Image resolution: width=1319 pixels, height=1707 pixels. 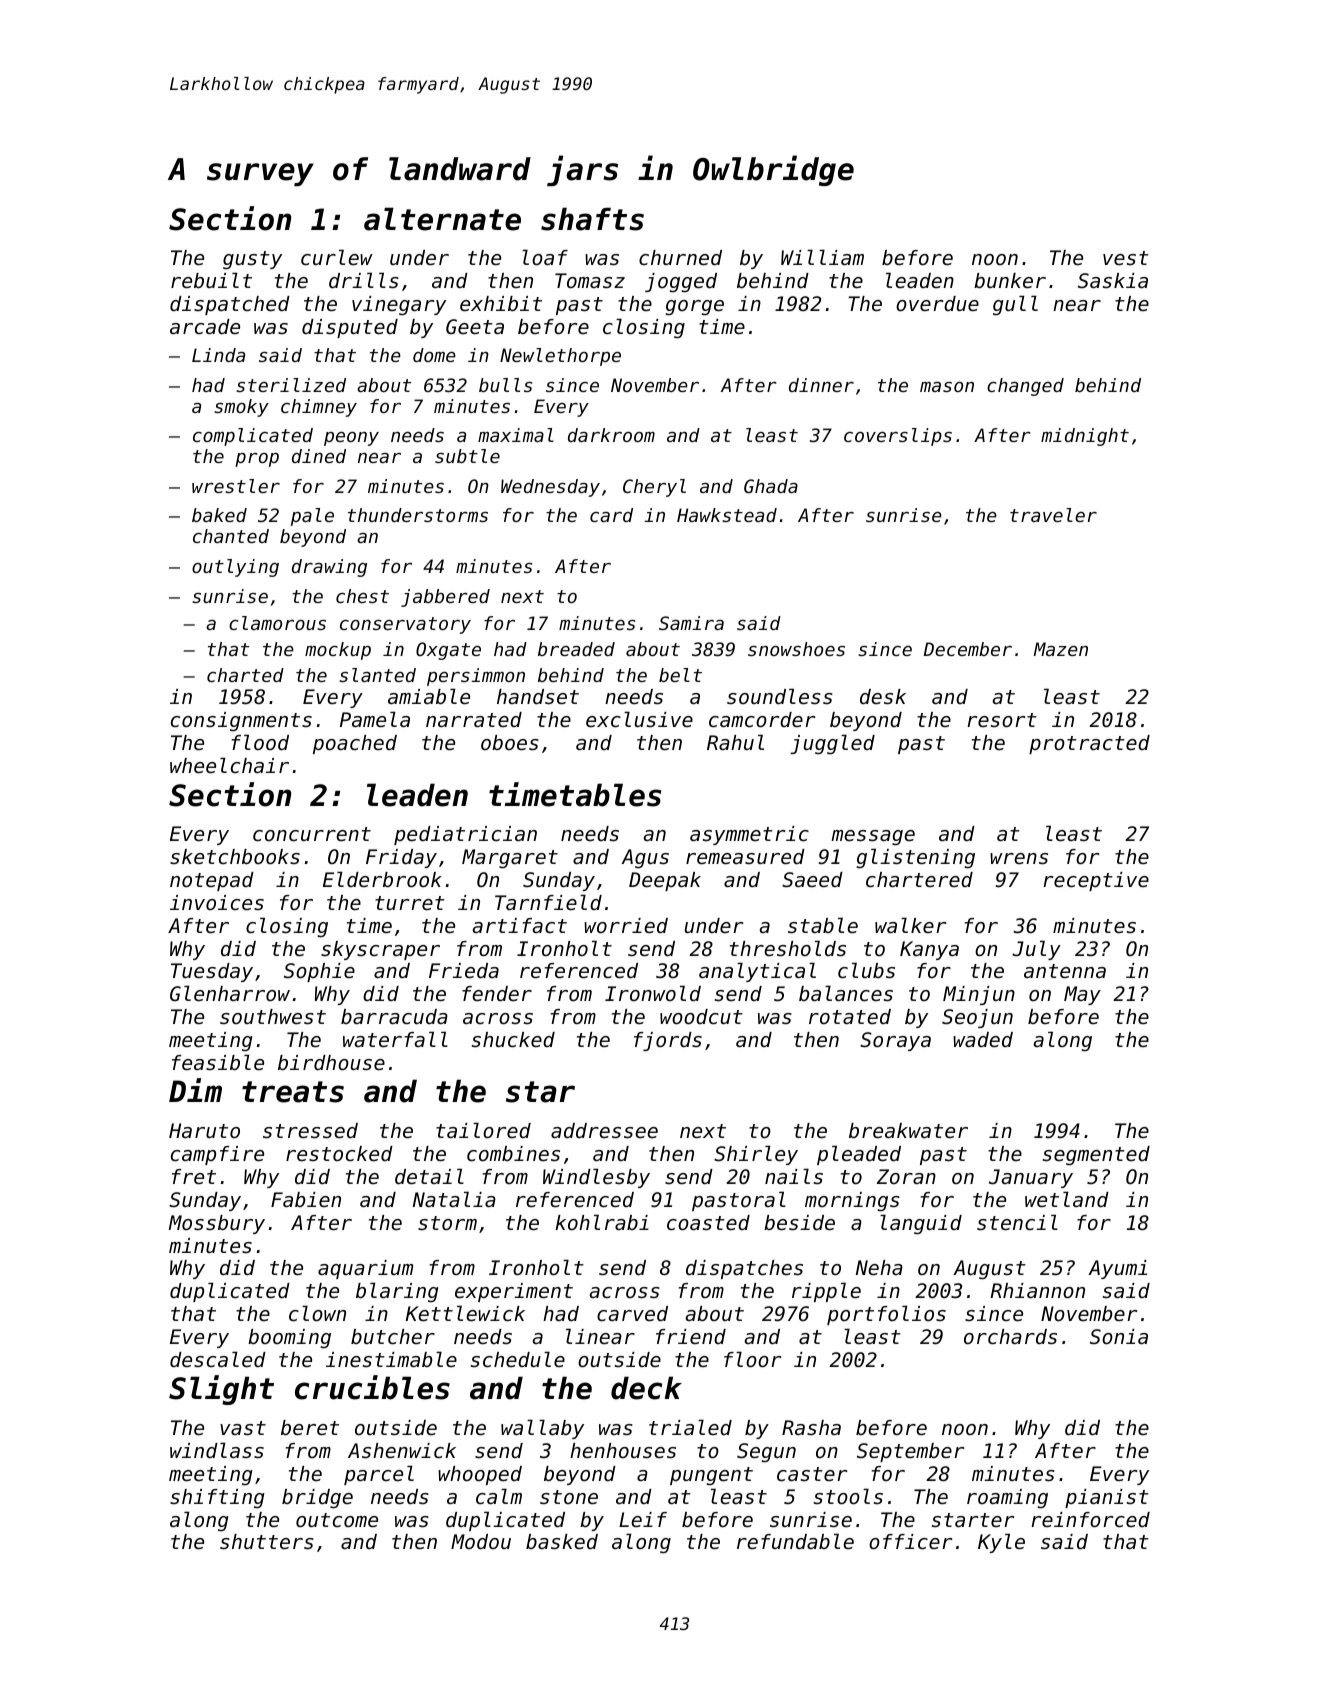 I want to click on shafts, so click(x=592, y=219).
